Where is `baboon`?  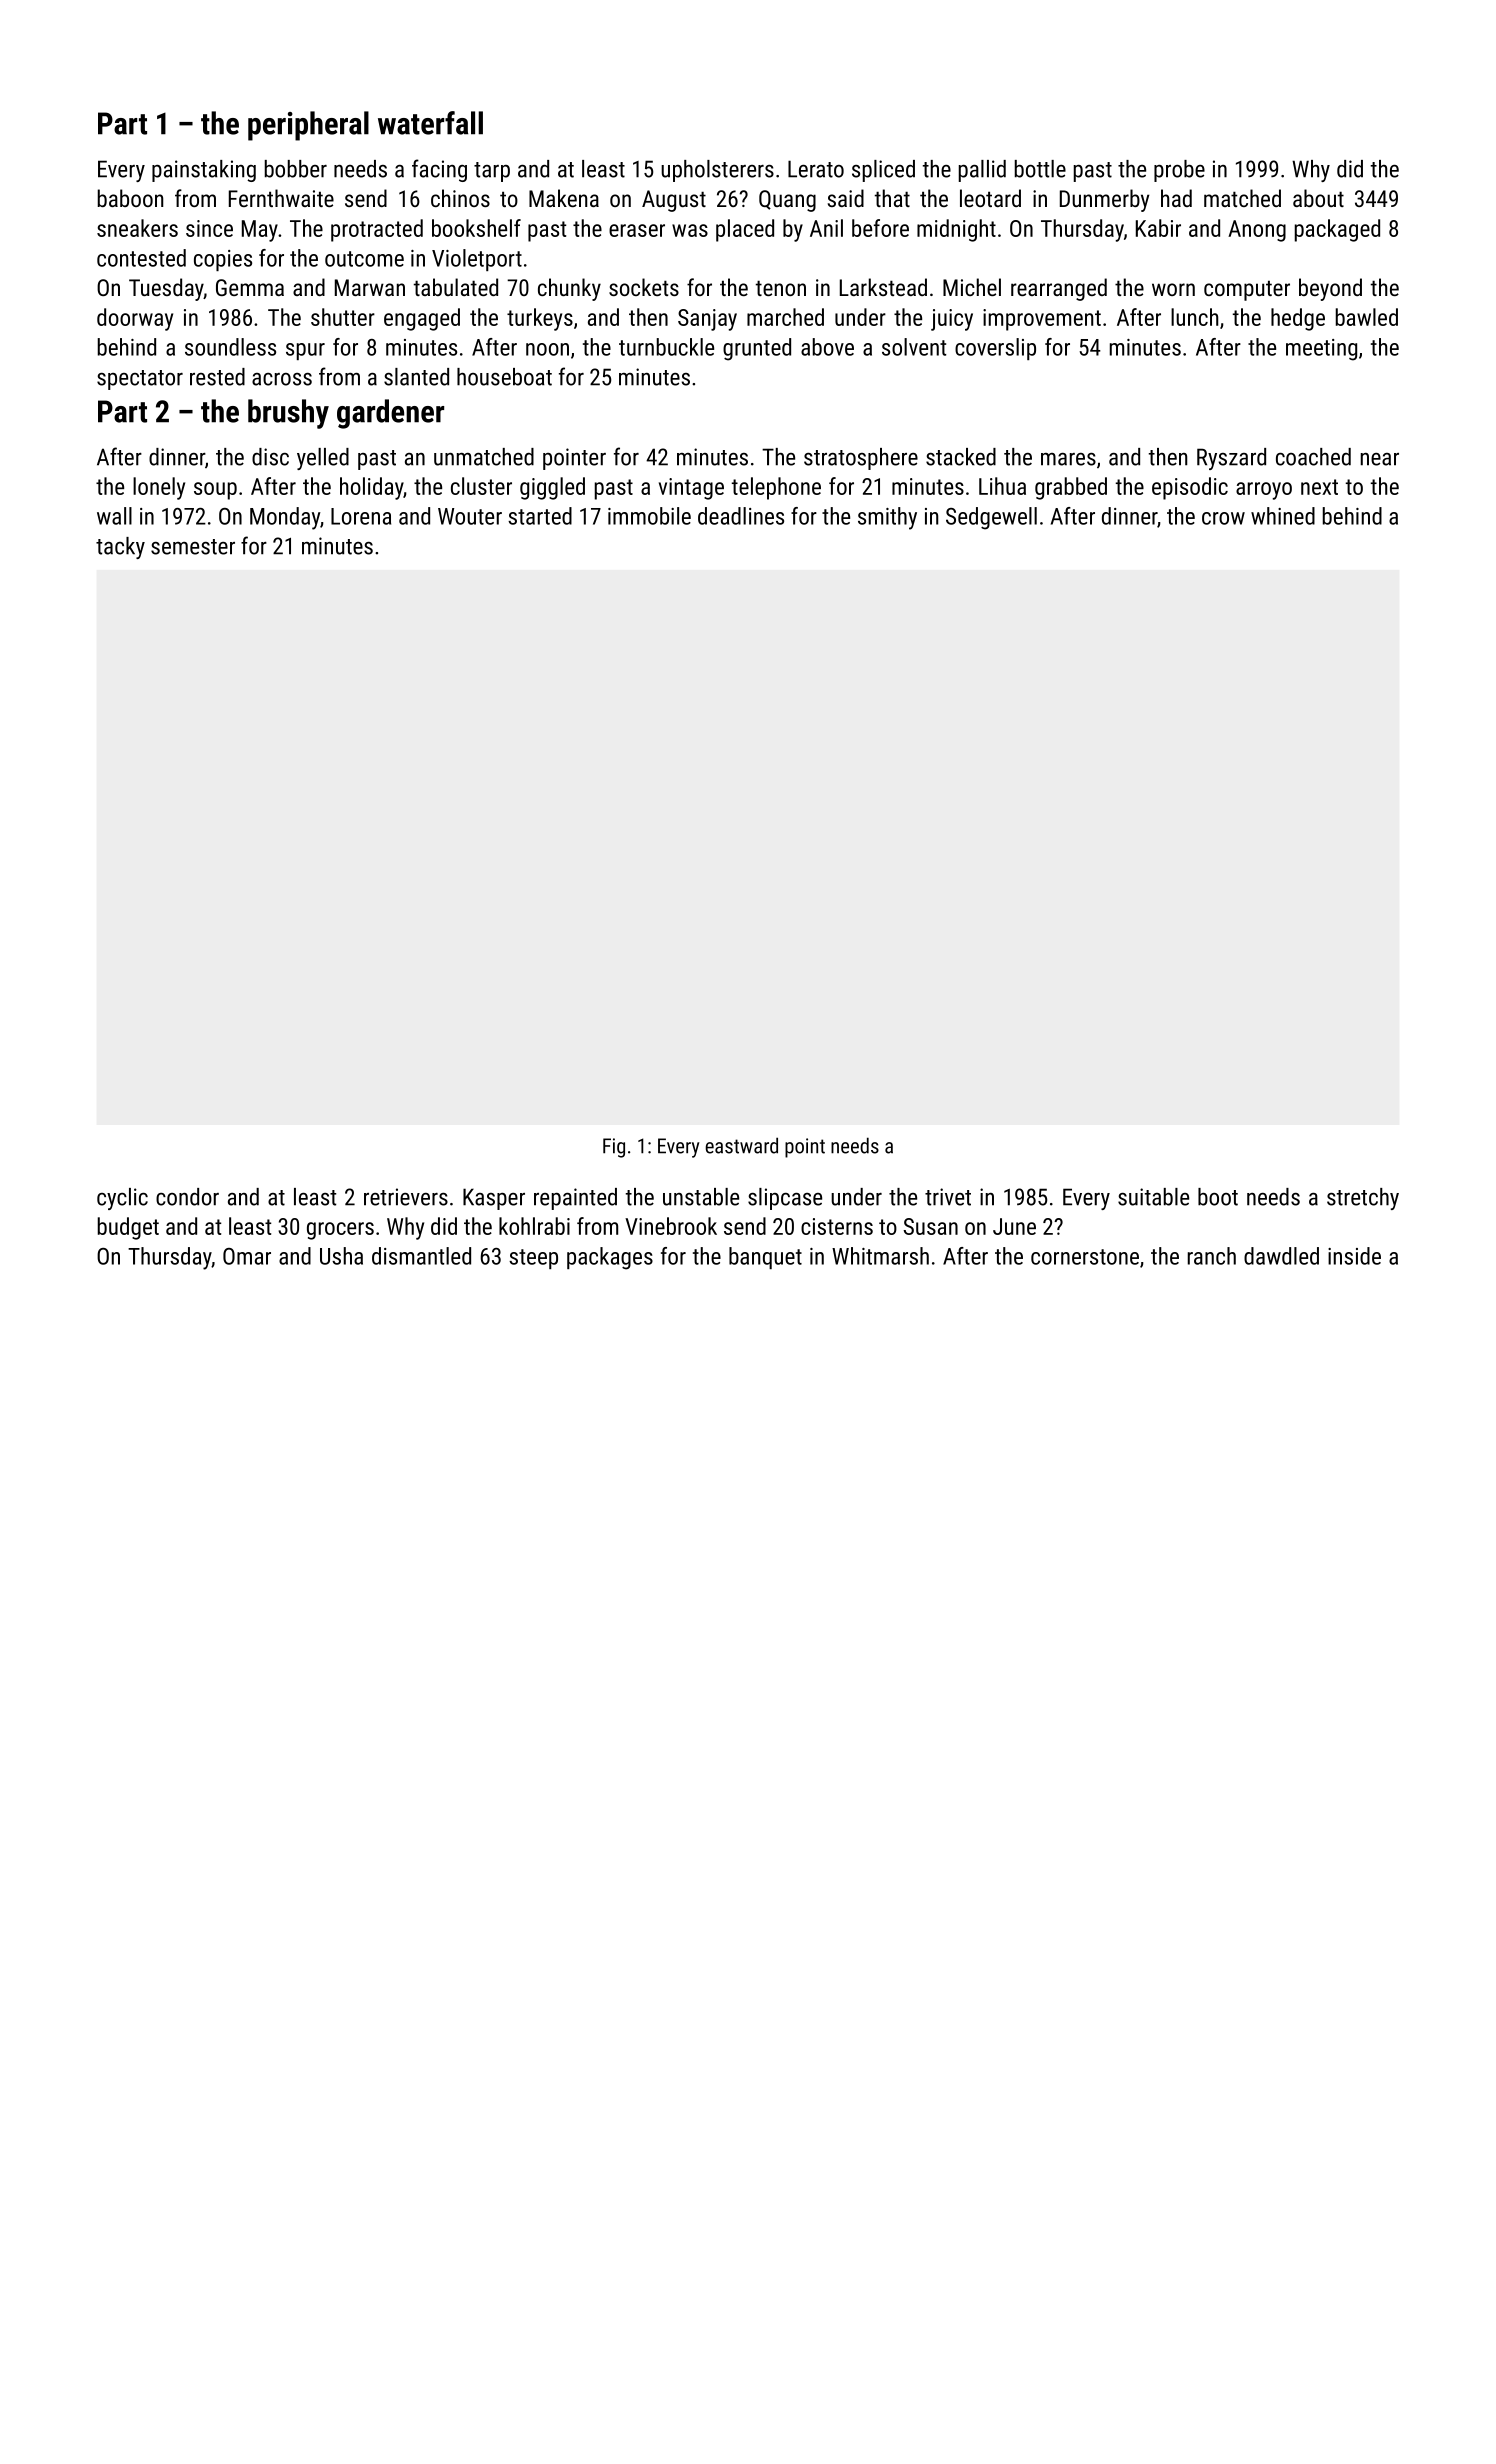
baboon is located at coordinates (130, 198).
